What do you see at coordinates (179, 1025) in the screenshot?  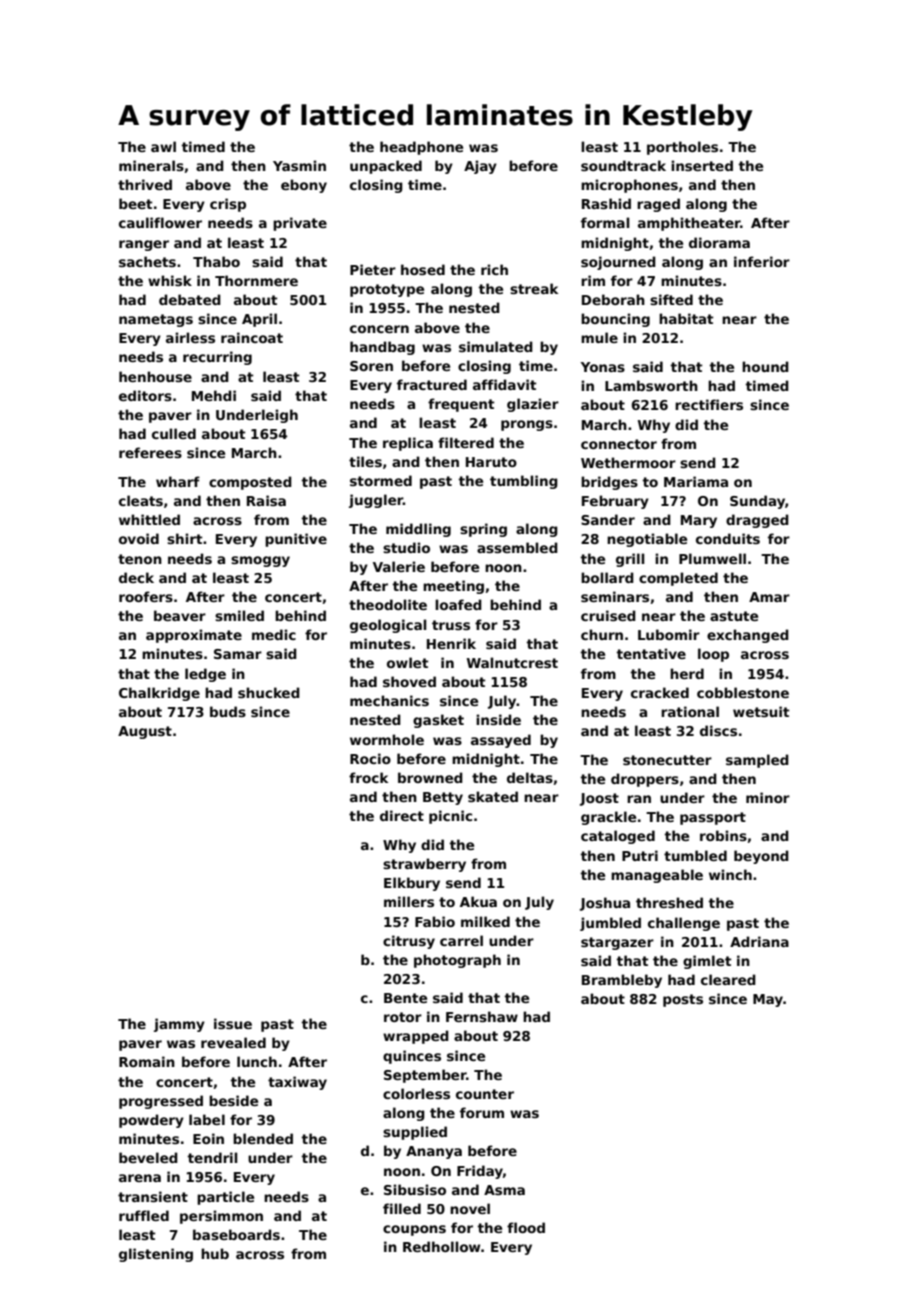 I see `jammy` at bounding box center [179, 1025].
